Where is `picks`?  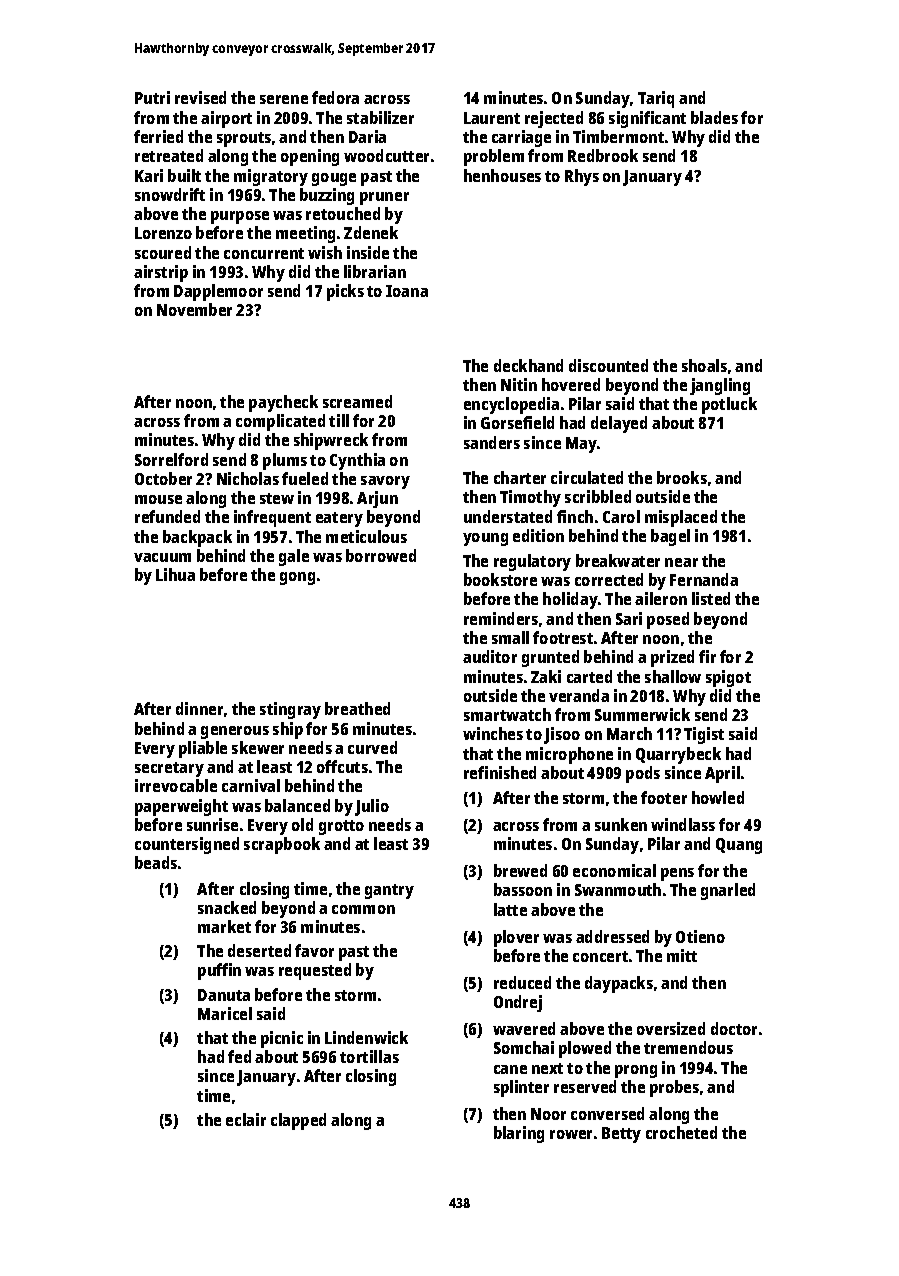 picks is located at coordinates (345, 292).
